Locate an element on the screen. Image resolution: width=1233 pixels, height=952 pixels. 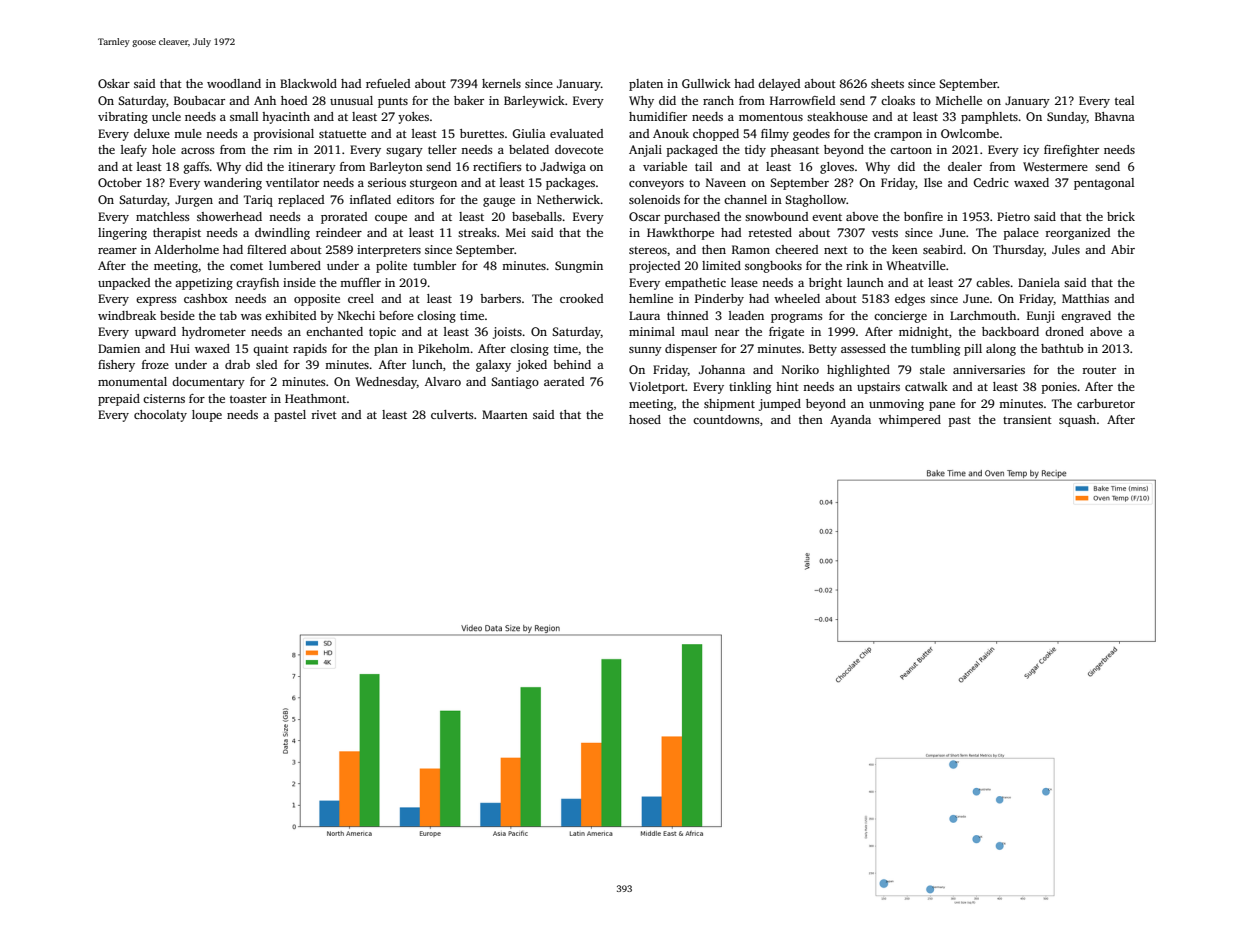
countdowns is located at coordinates (726, 419).
